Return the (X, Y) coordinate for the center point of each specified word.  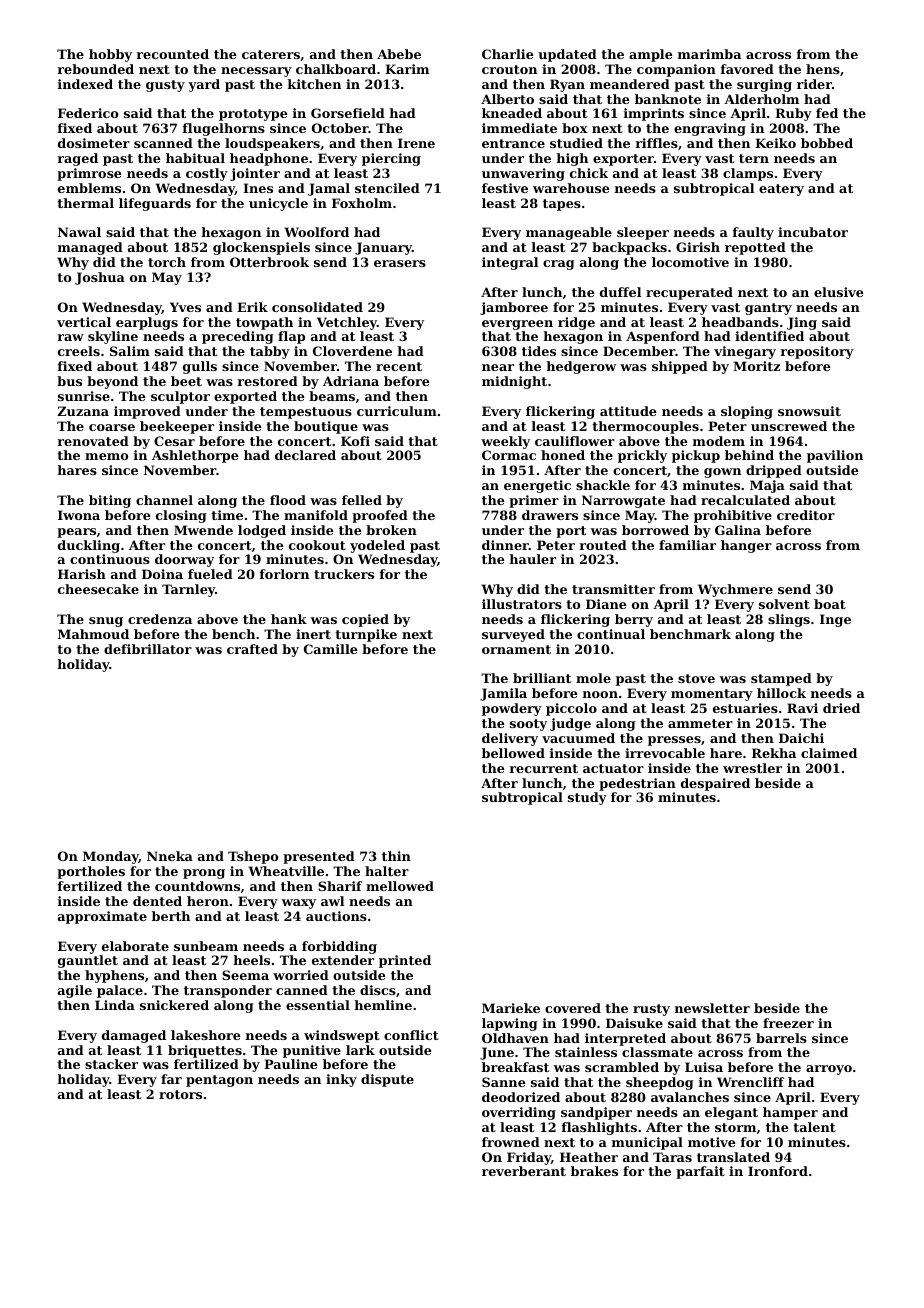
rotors (180, 1094)
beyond (112, 382)
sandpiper (596, 1113)
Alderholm (761, 99)
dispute (387, 1080)
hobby (110, 55)
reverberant (524, 1171)
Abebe (399, 54)
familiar (687, 545)
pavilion (835, 456)
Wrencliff (750, 1082)
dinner (505, 545)
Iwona (79, 515)
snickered (174, 1005)
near (498, 367)
